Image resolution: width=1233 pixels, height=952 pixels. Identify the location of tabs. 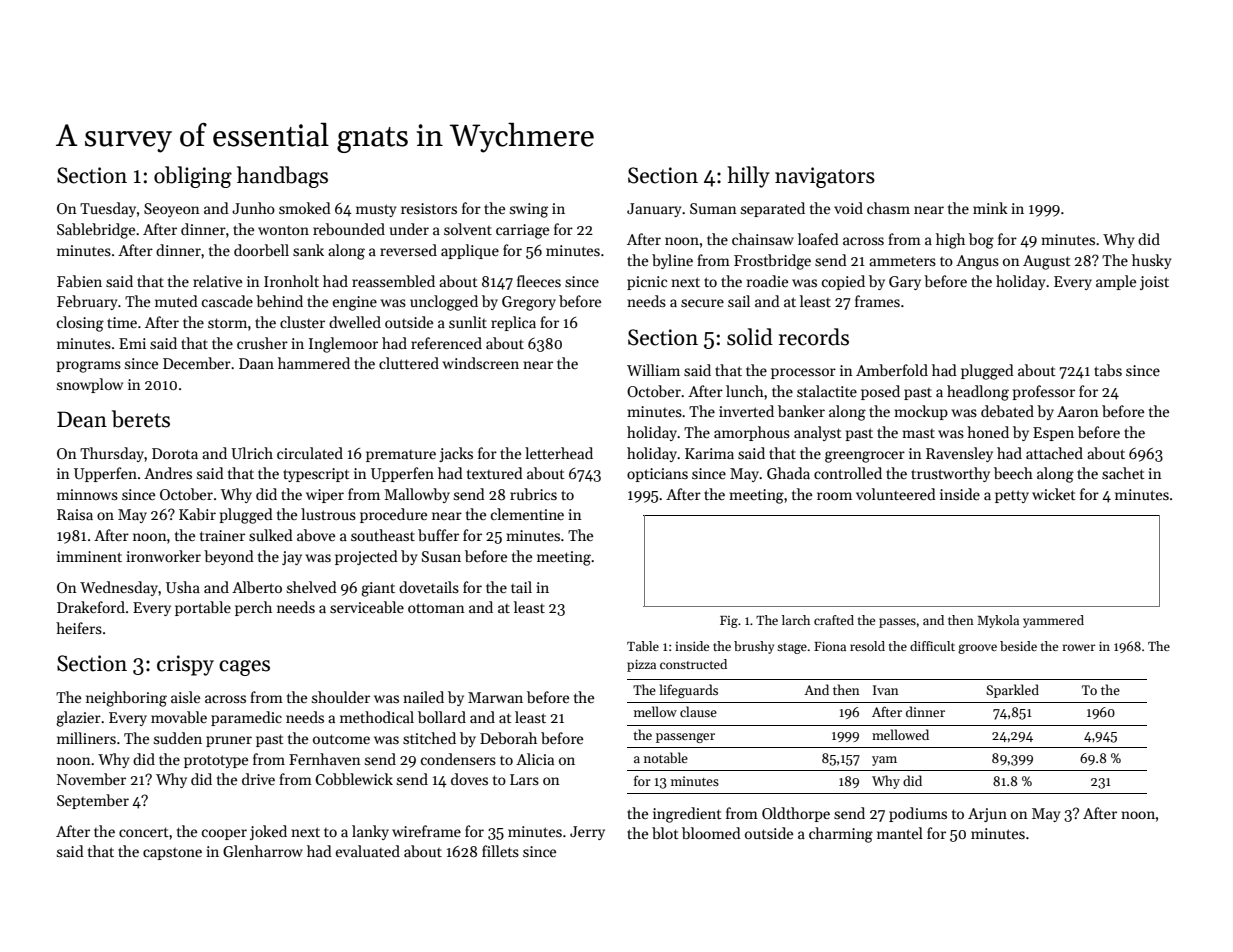
(1108, 370).
